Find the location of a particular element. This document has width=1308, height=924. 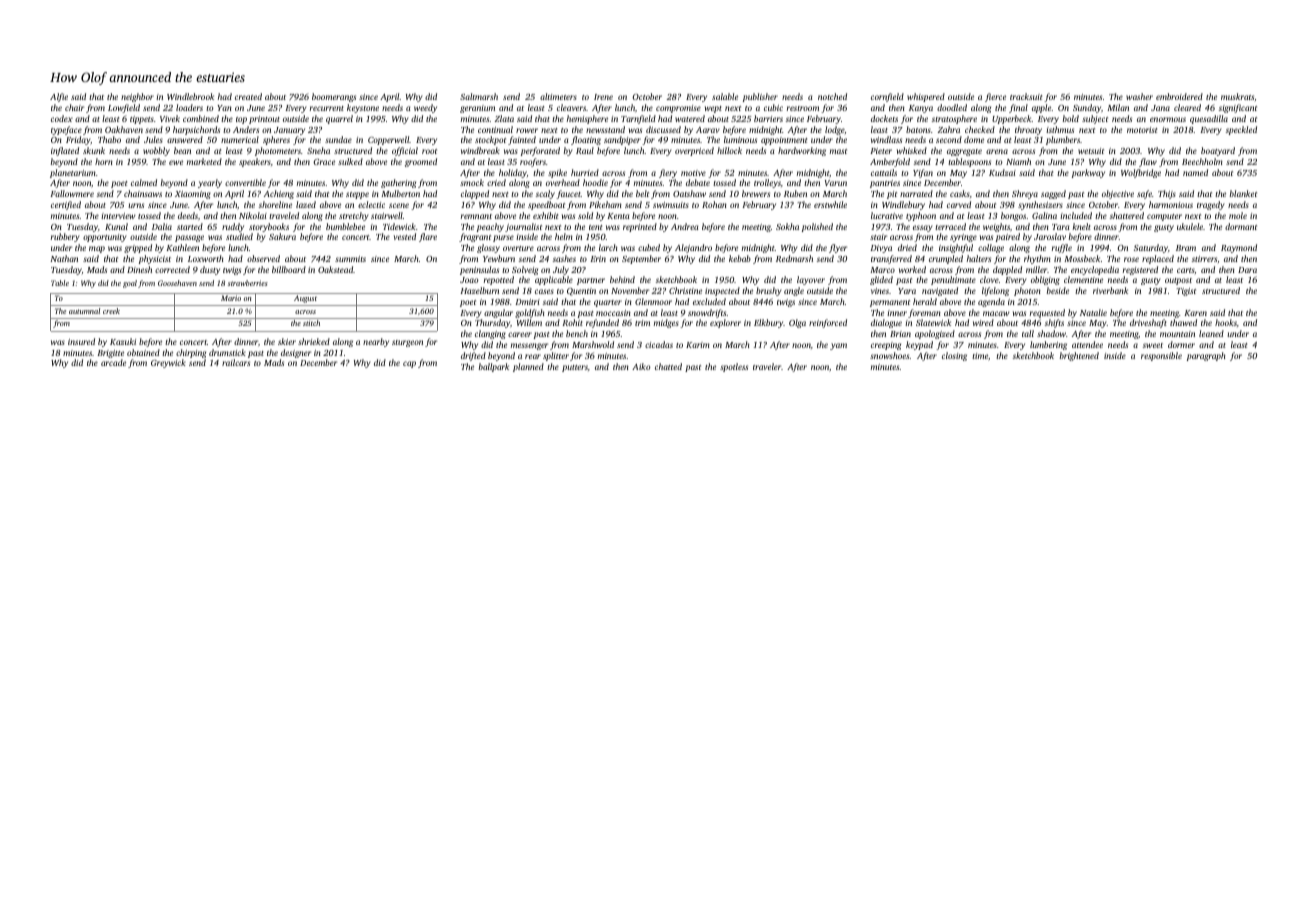

agenda is located at coordinates (991, 302).
